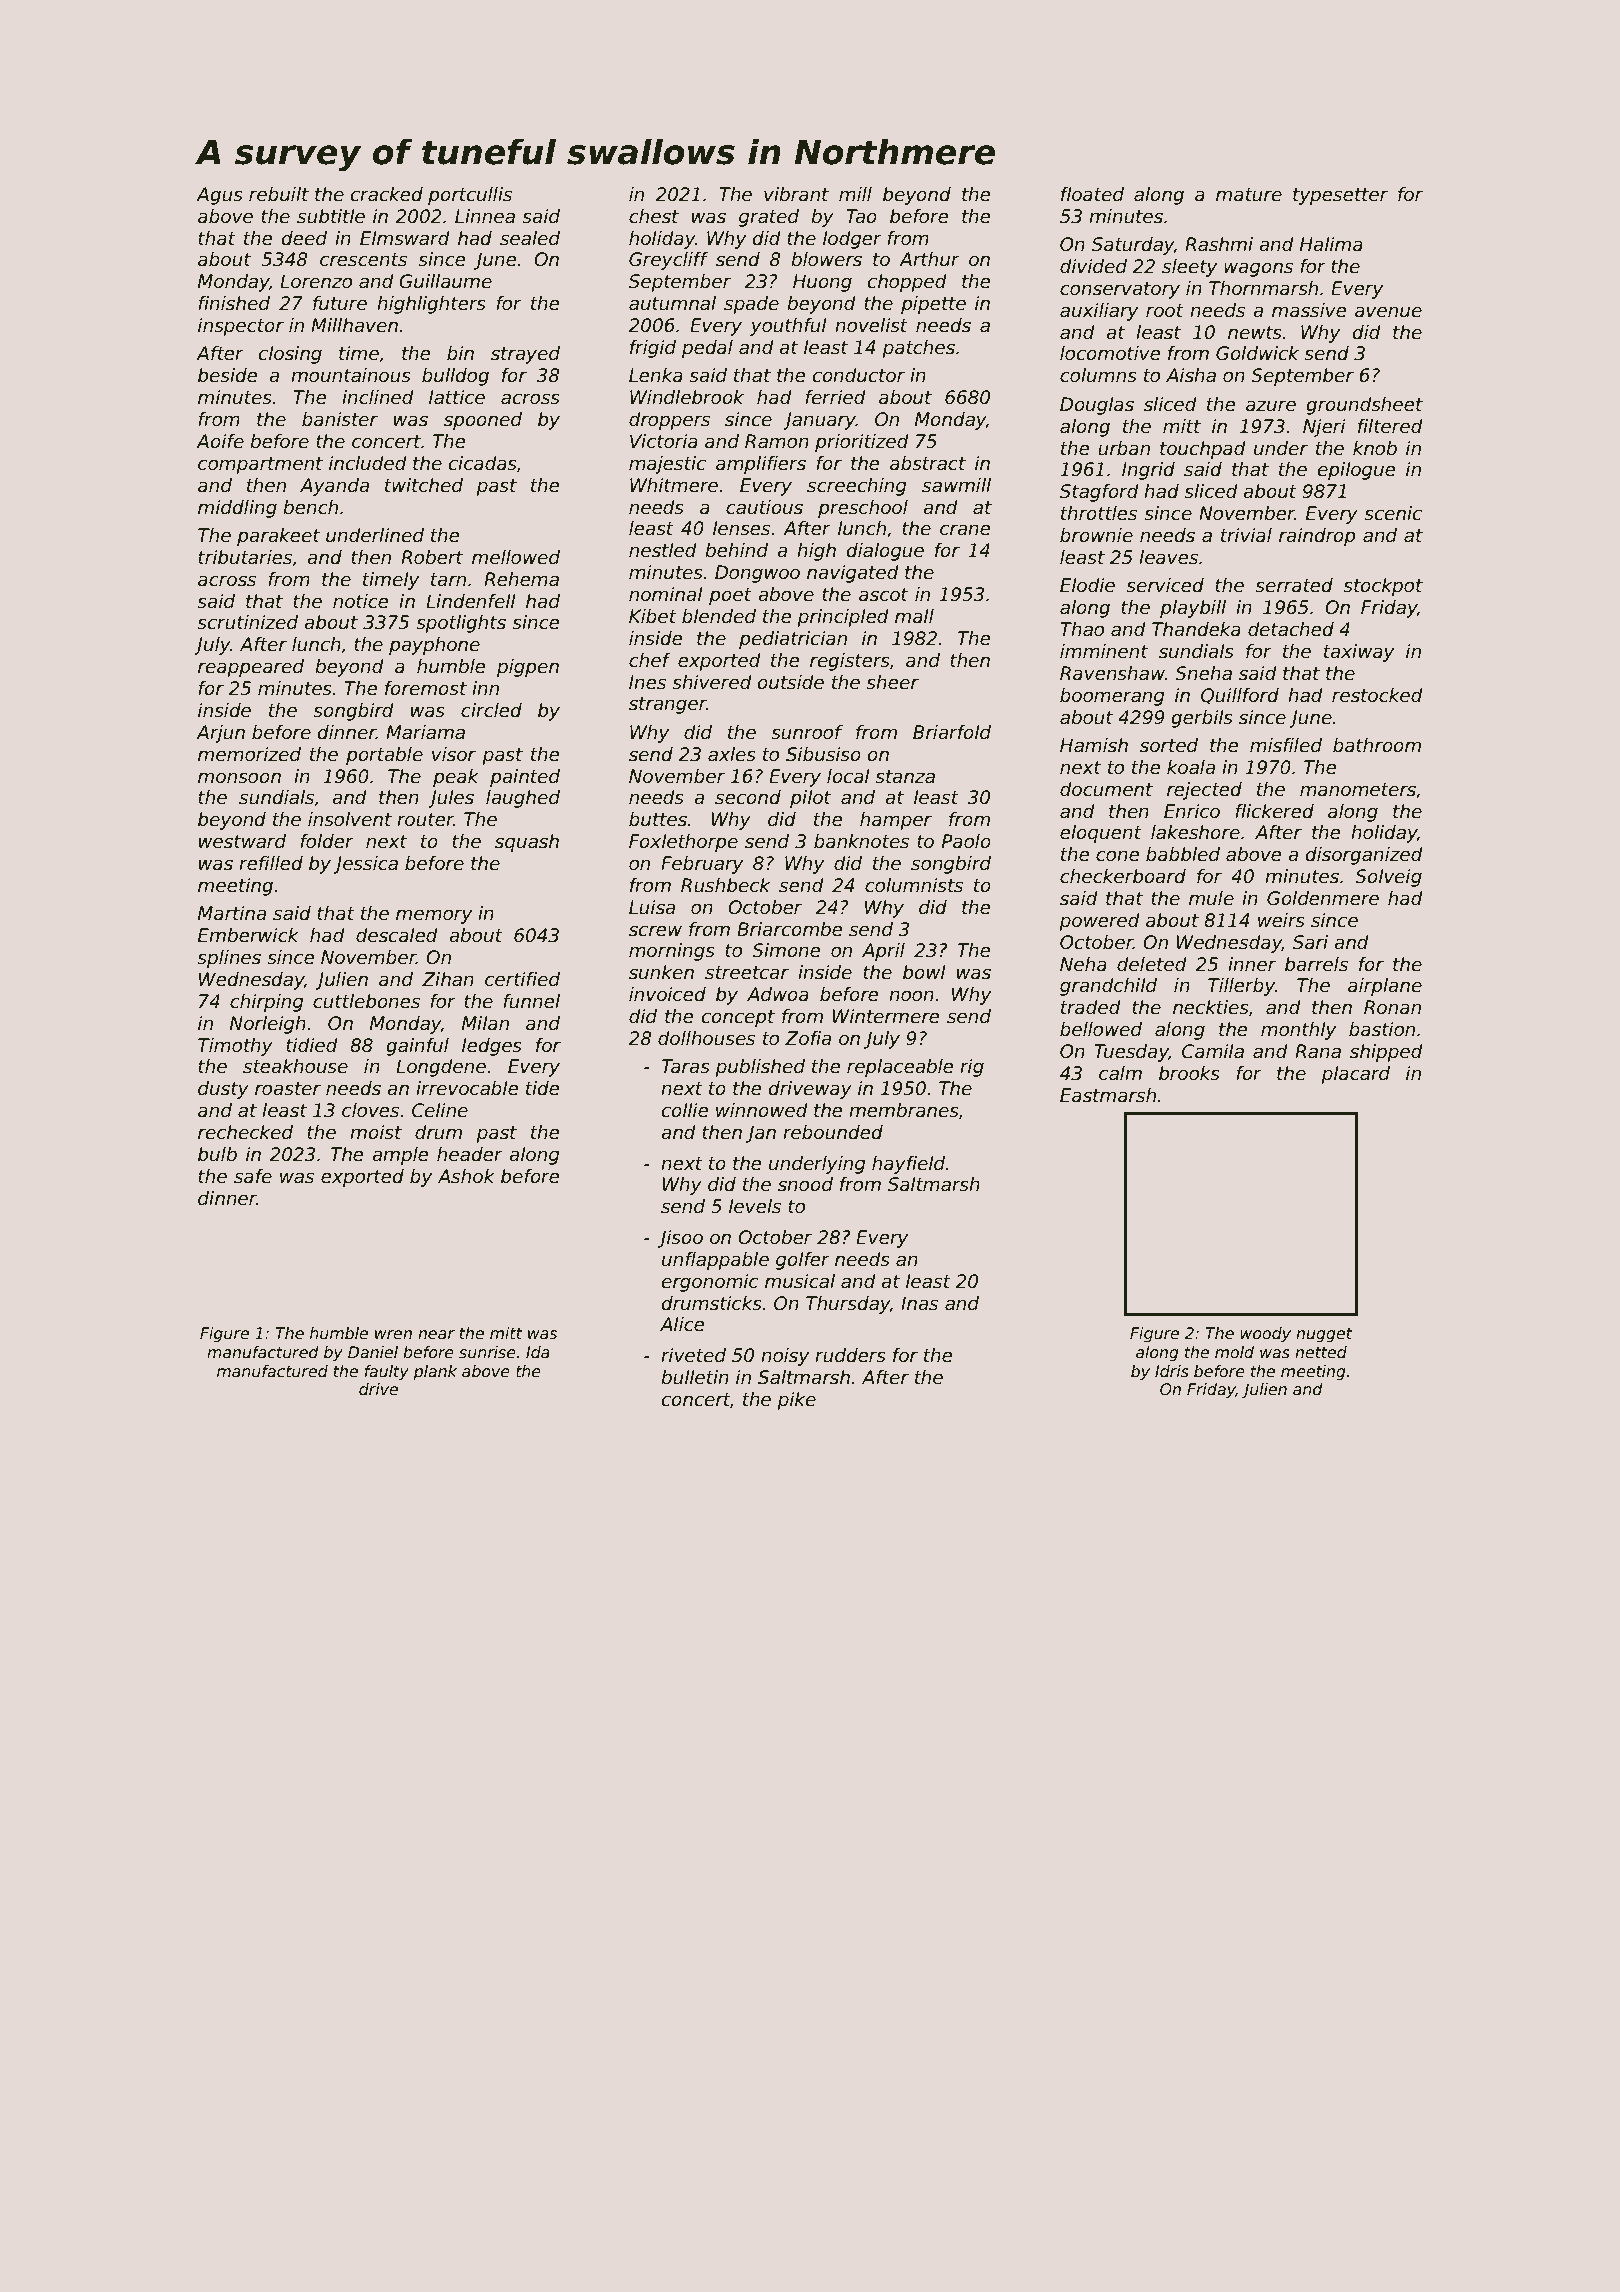 This image has height=2292, width=1620. I want to click on portcullis, so click(470, 196).
